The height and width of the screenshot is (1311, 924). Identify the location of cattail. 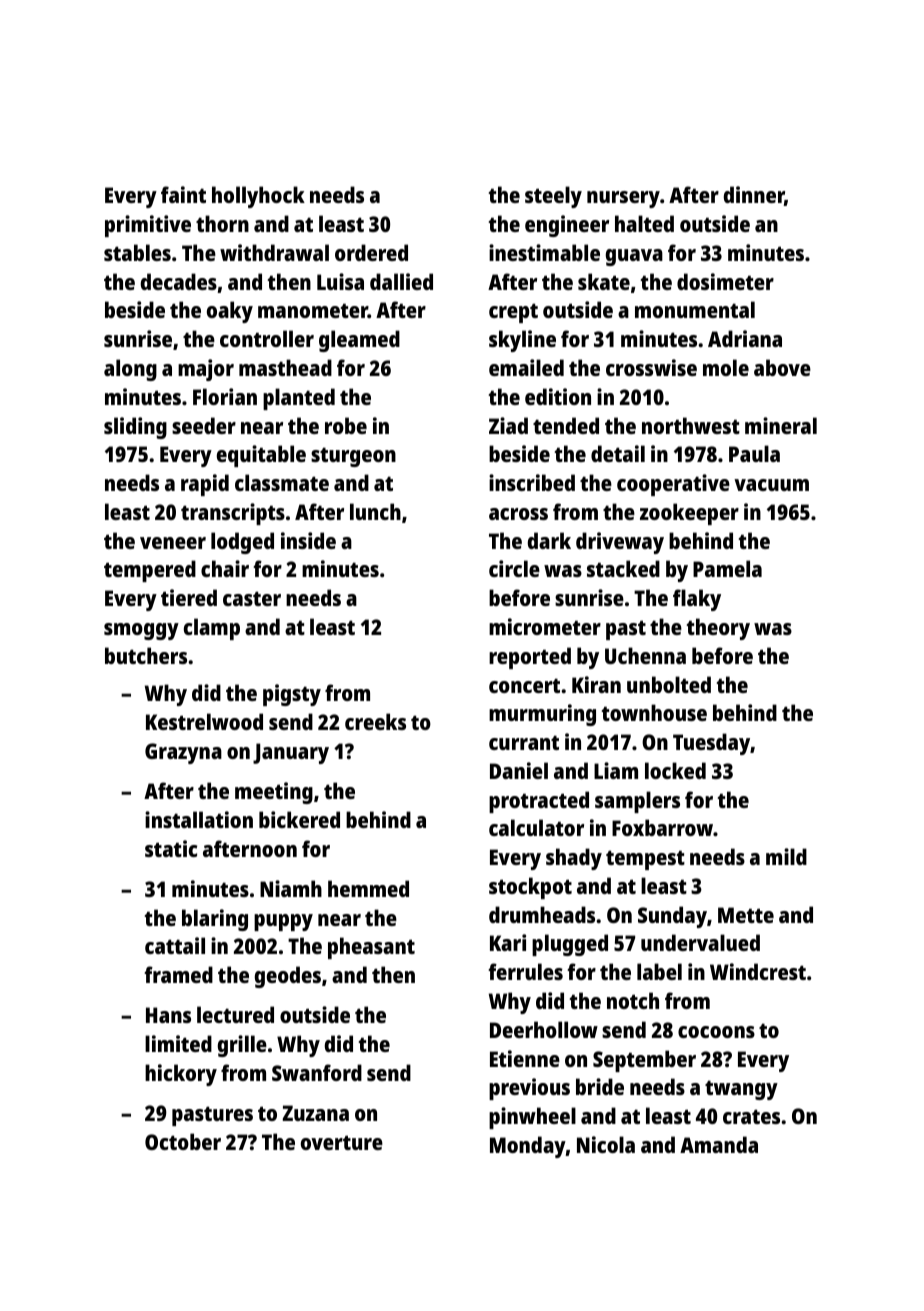
(175, 945).
